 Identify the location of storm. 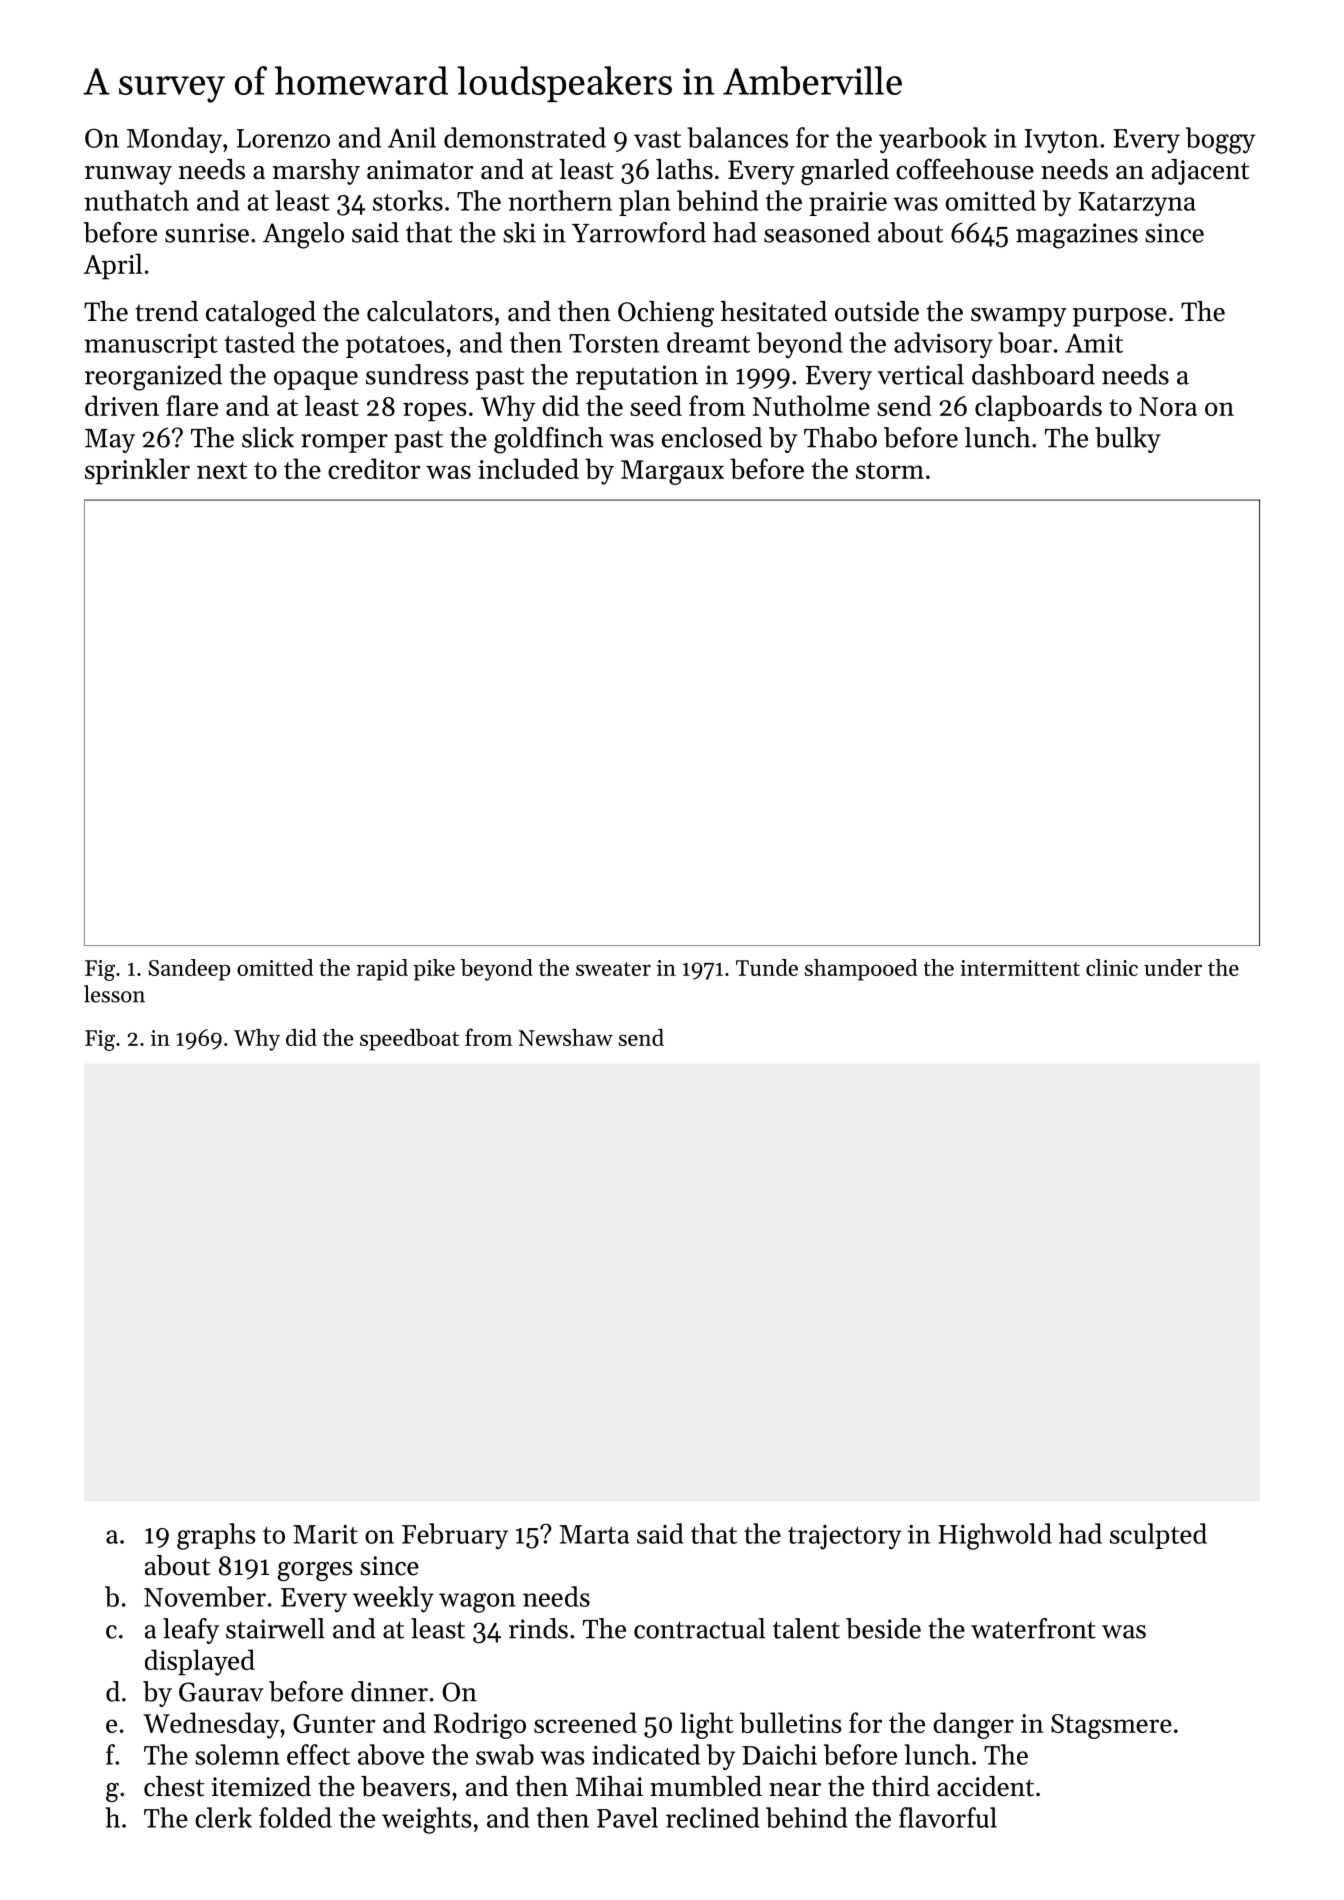
(890, 470).
